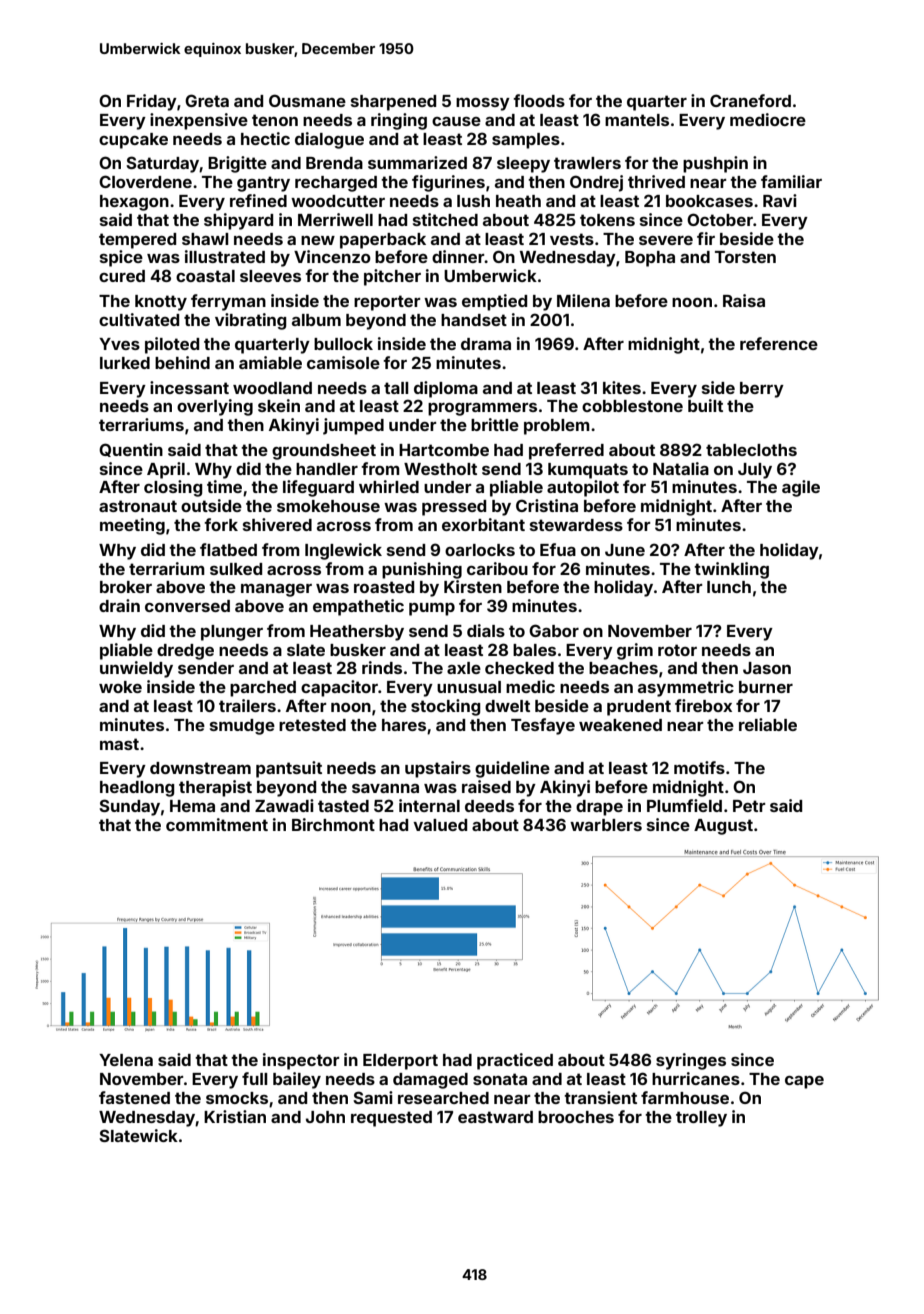 This screenshot has height=1314, width=924. I want to click on reference, so click(779, 343).
